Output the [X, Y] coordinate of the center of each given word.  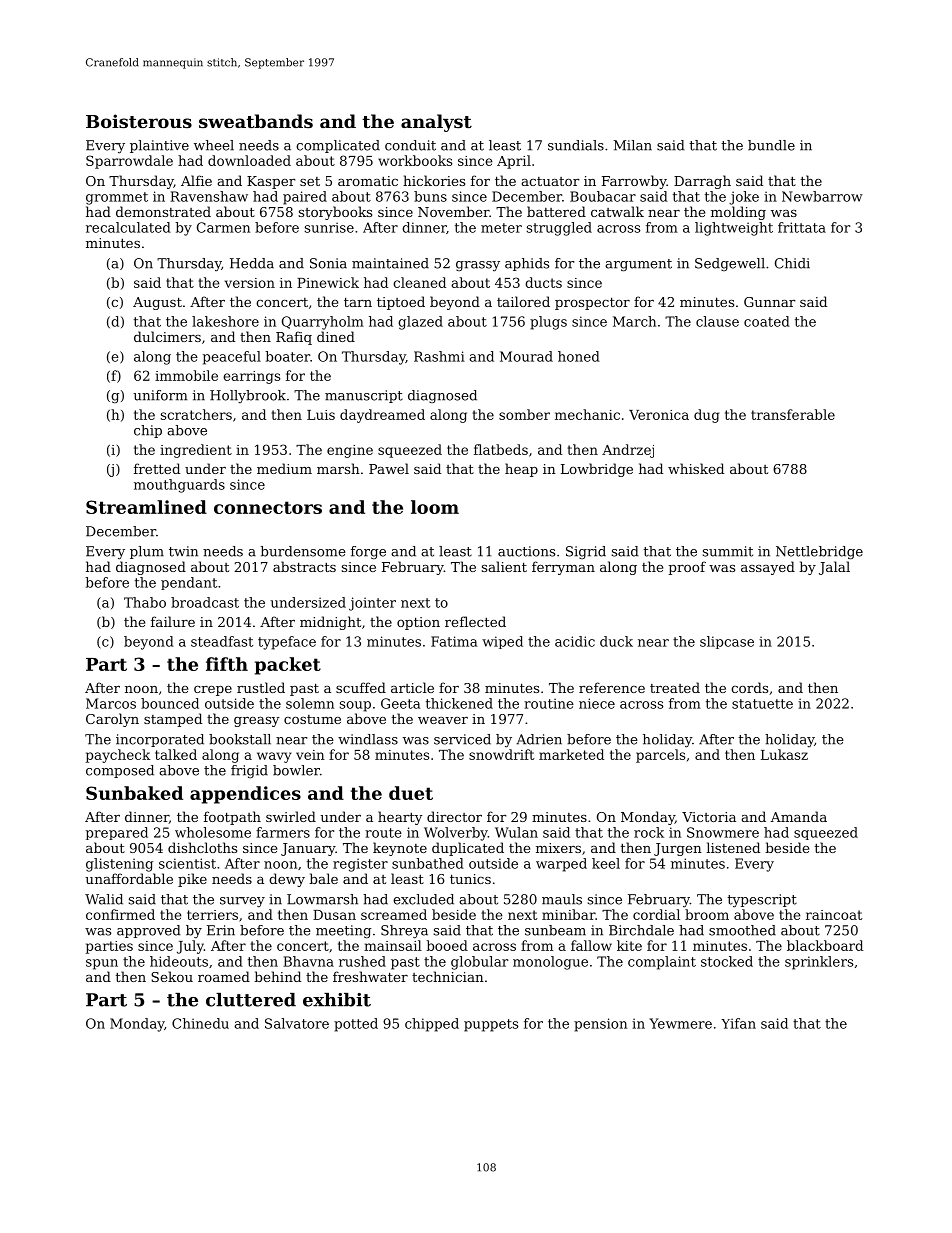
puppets [491, 1025]
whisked [696, 468]
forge [368, 552]
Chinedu [200, 1023]
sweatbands [256, 121]
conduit [410, 145]
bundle [771, 145]
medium [284, 468]
